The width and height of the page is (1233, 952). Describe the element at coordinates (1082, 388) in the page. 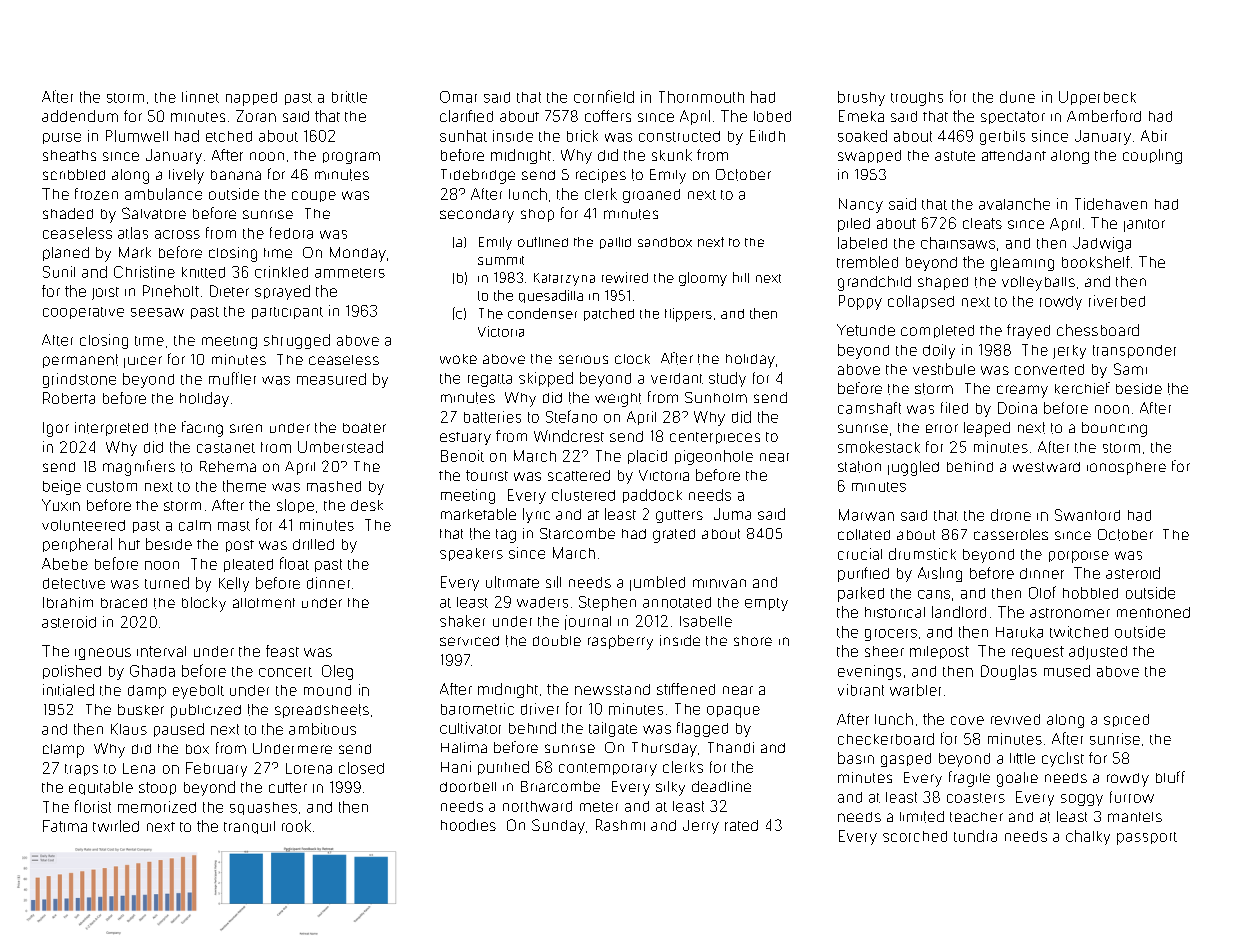

I see `kerchief` at that location.
